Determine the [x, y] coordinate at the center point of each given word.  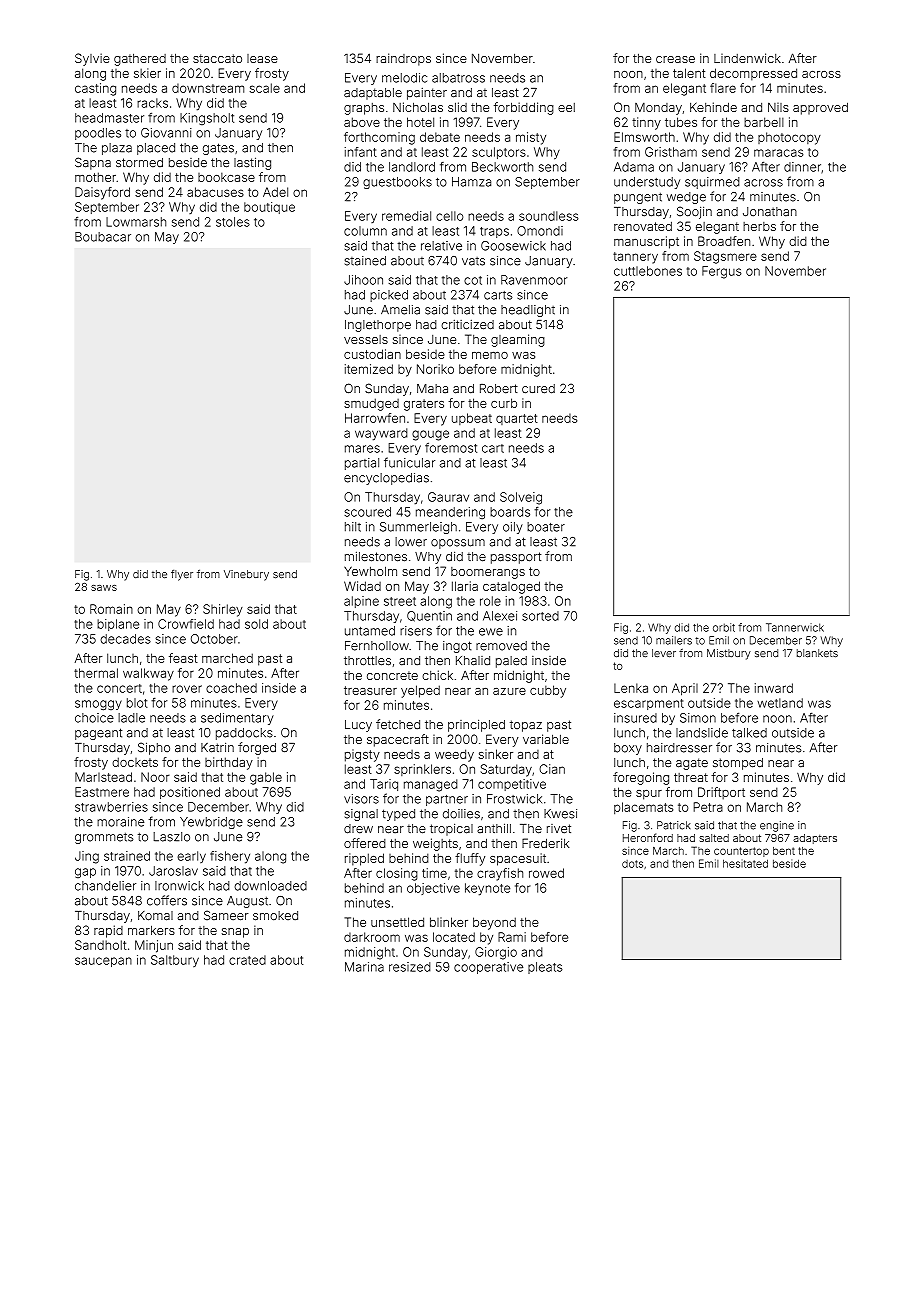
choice [94, 718]
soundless [548, 216]
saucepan [103, 962]
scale [265, 88]
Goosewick [513, 246]
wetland [780, 703]
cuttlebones [648, 271]
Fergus [721, 272]
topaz [526, 726]
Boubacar [103, 237]
